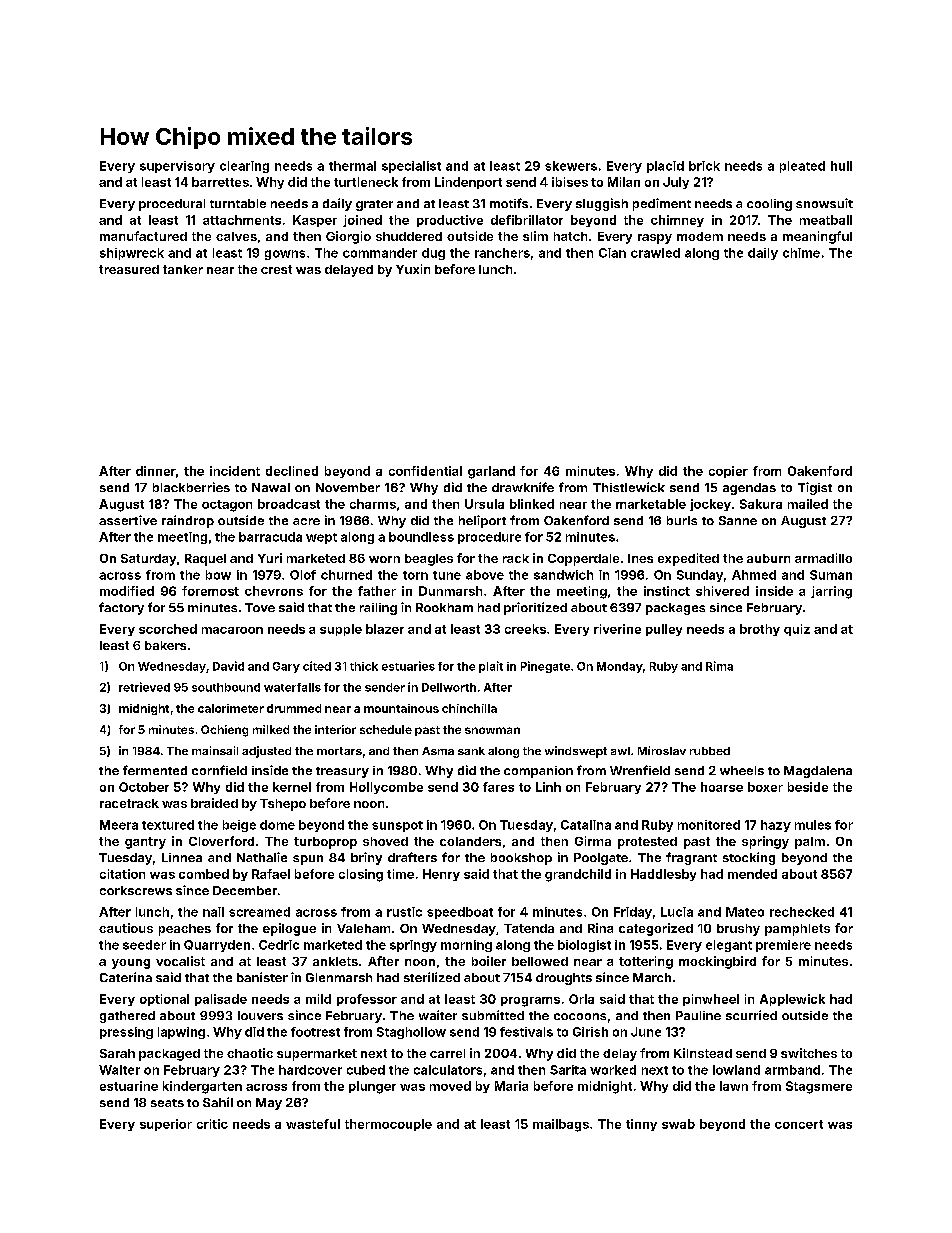  I want to click on Raquel, so click(205, 560).
